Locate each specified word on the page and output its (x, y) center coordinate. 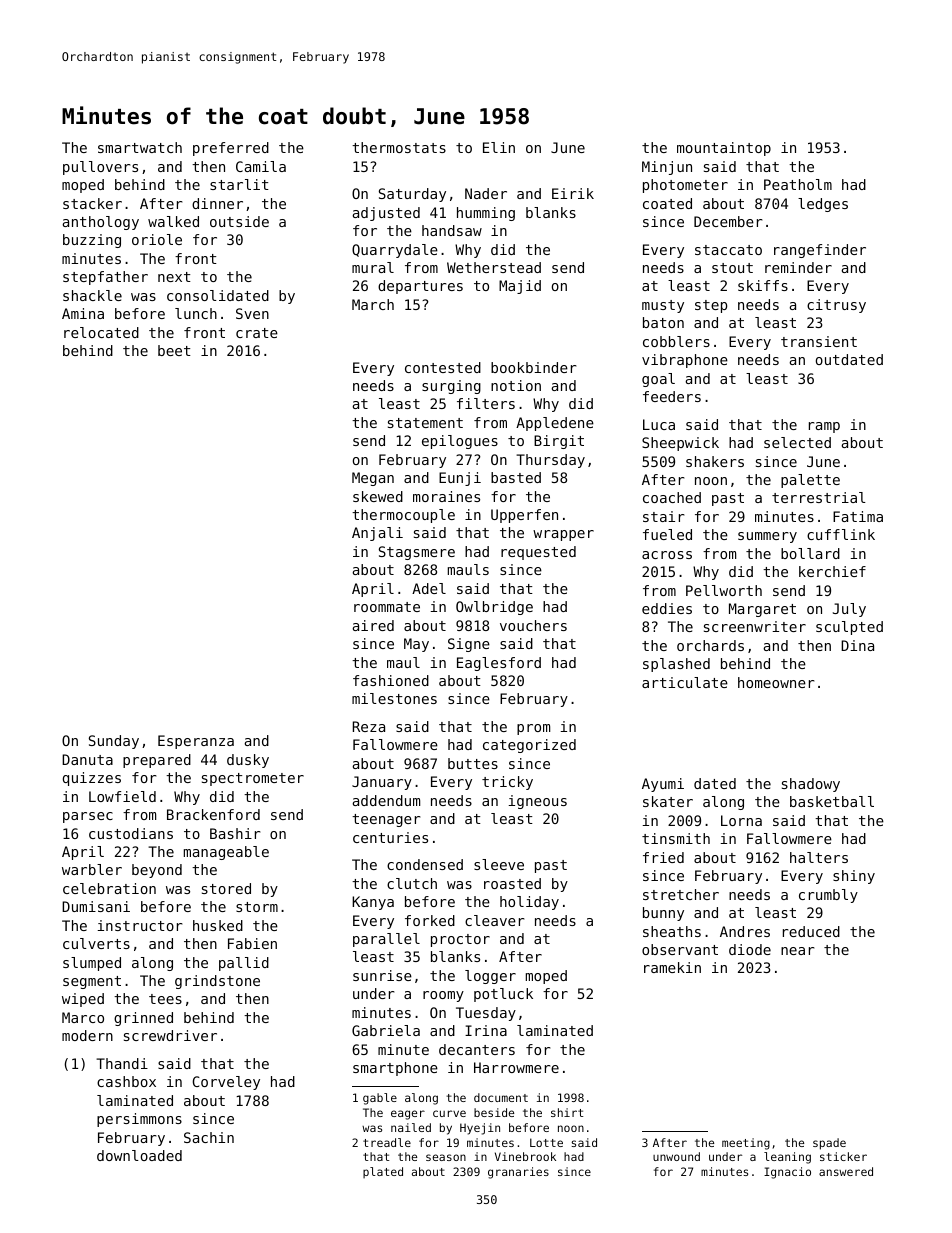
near (797, 951)
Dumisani (96, 906)
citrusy (836, 306)
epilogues (460, 442)
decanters (477, 1049)
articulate (685, 682)
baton (663, 322)
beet (174, 350)
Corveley (226, 1083)
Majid (520, 287)
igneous (537, 802)
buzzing (92, 241)
